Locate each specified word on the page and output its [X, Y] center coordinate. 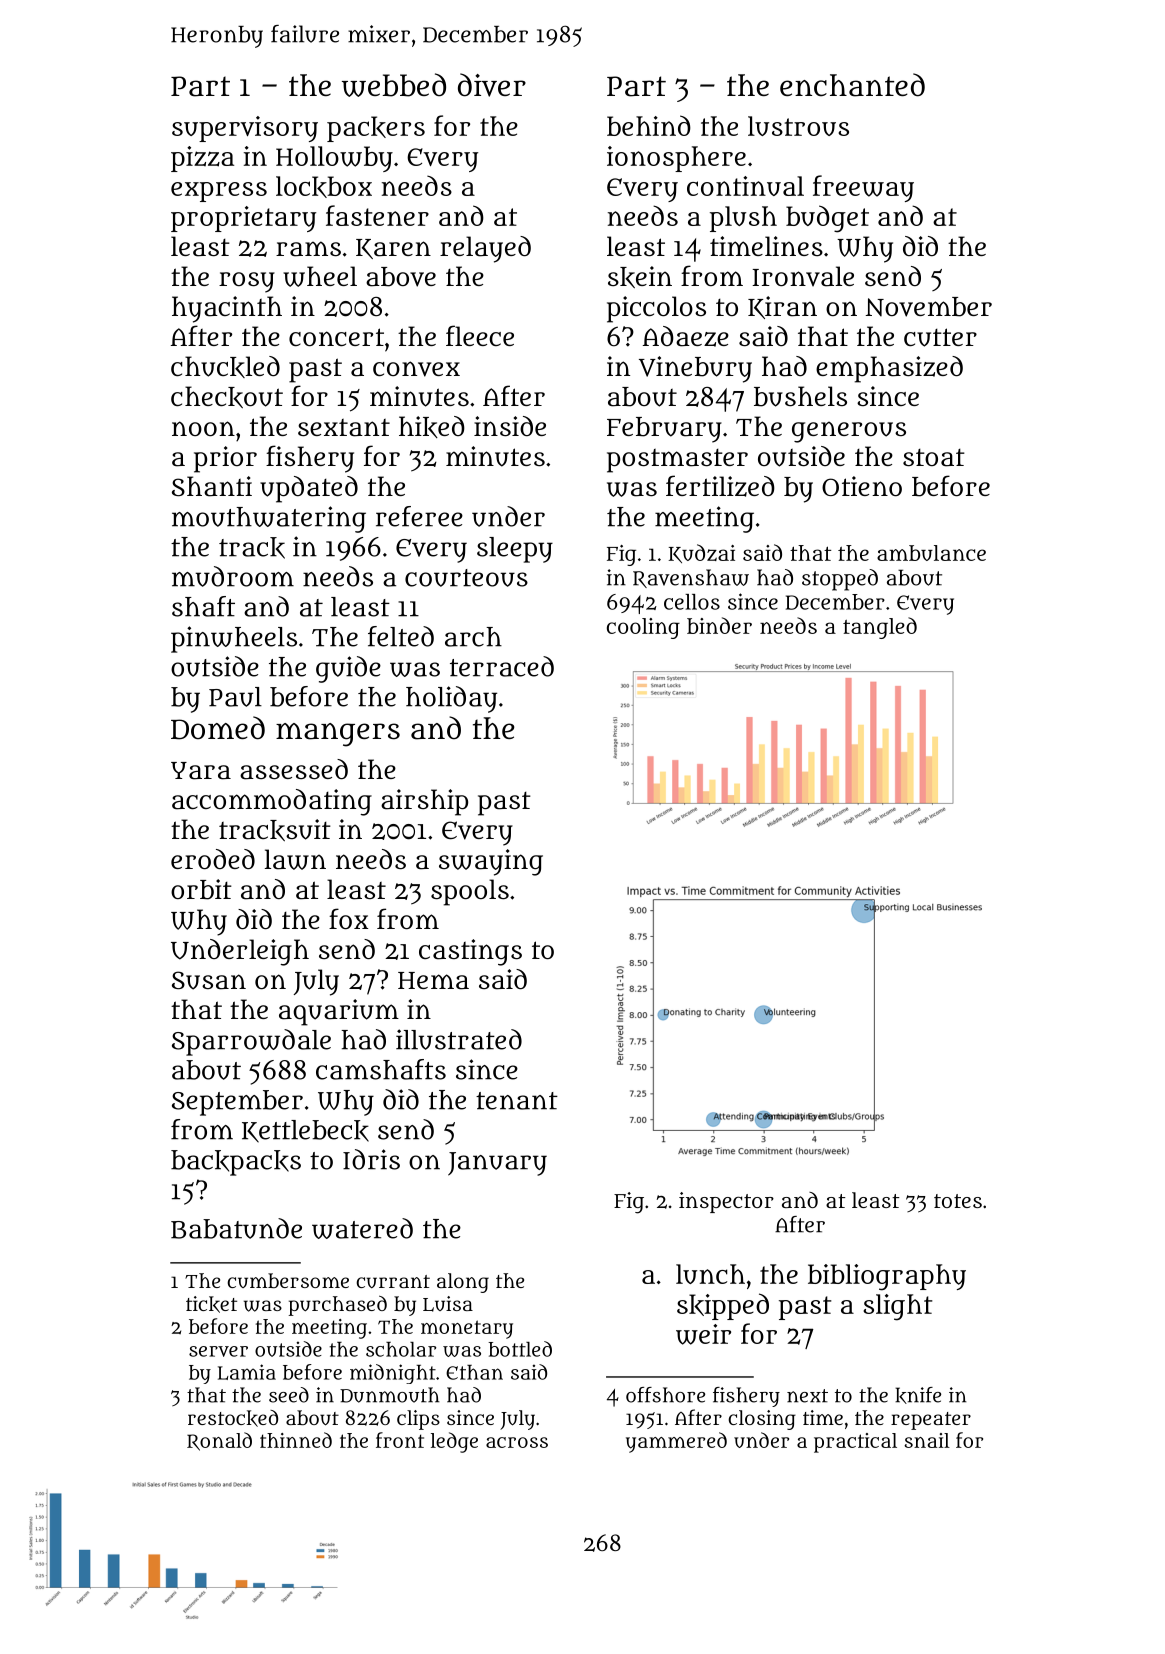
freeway [863, 188]
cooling [643, 628]
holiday [451, 699]
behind [649, 125]
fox [348, 918]
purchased [338, 1306]
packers [376, 129]
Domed [218, 728]
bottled [520, 1349]
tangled [880, 628]
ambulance [931, 553]
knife [918, 1395]
